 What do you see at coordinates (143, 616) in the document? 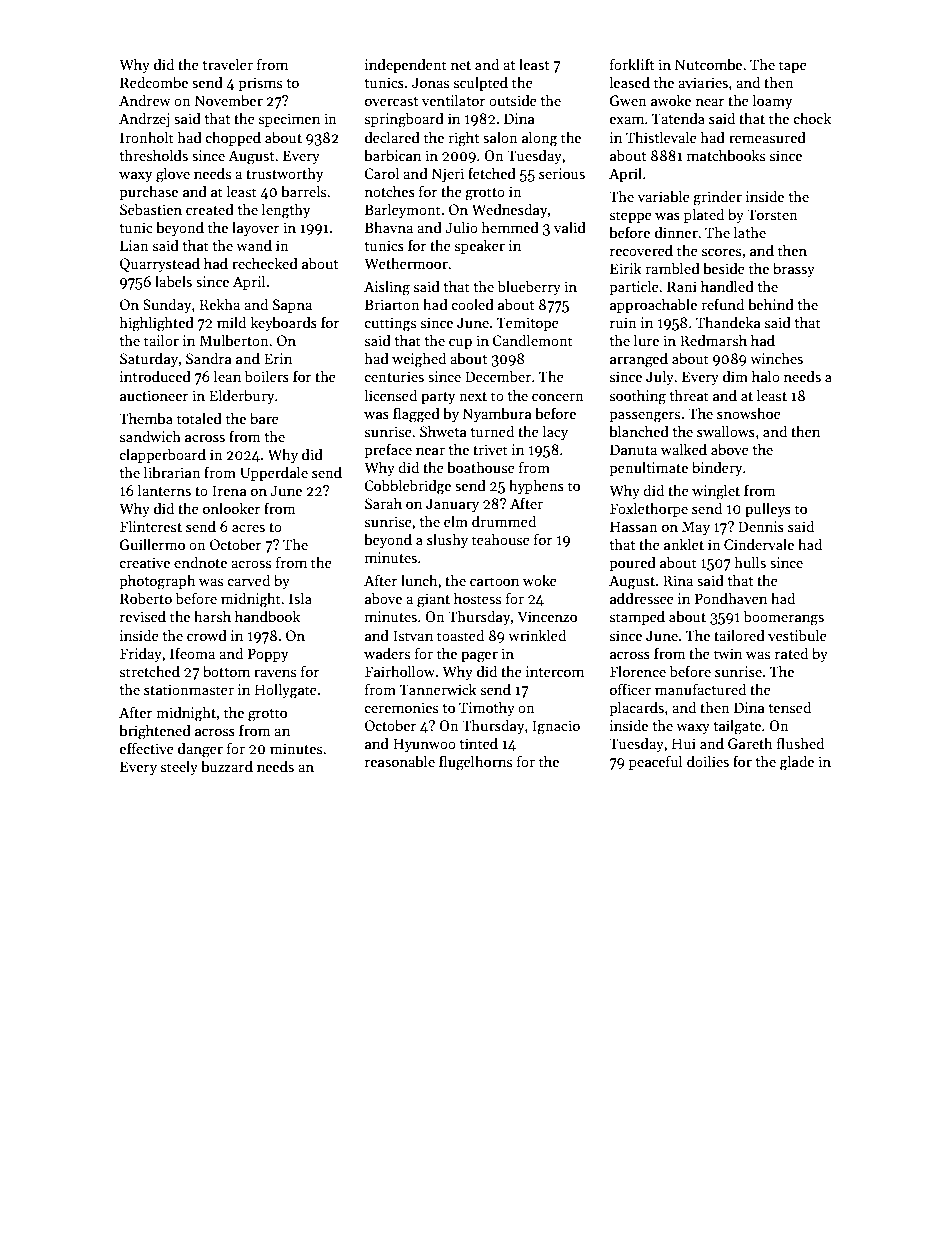
I see `revised` at bounding box center [143, 616].
